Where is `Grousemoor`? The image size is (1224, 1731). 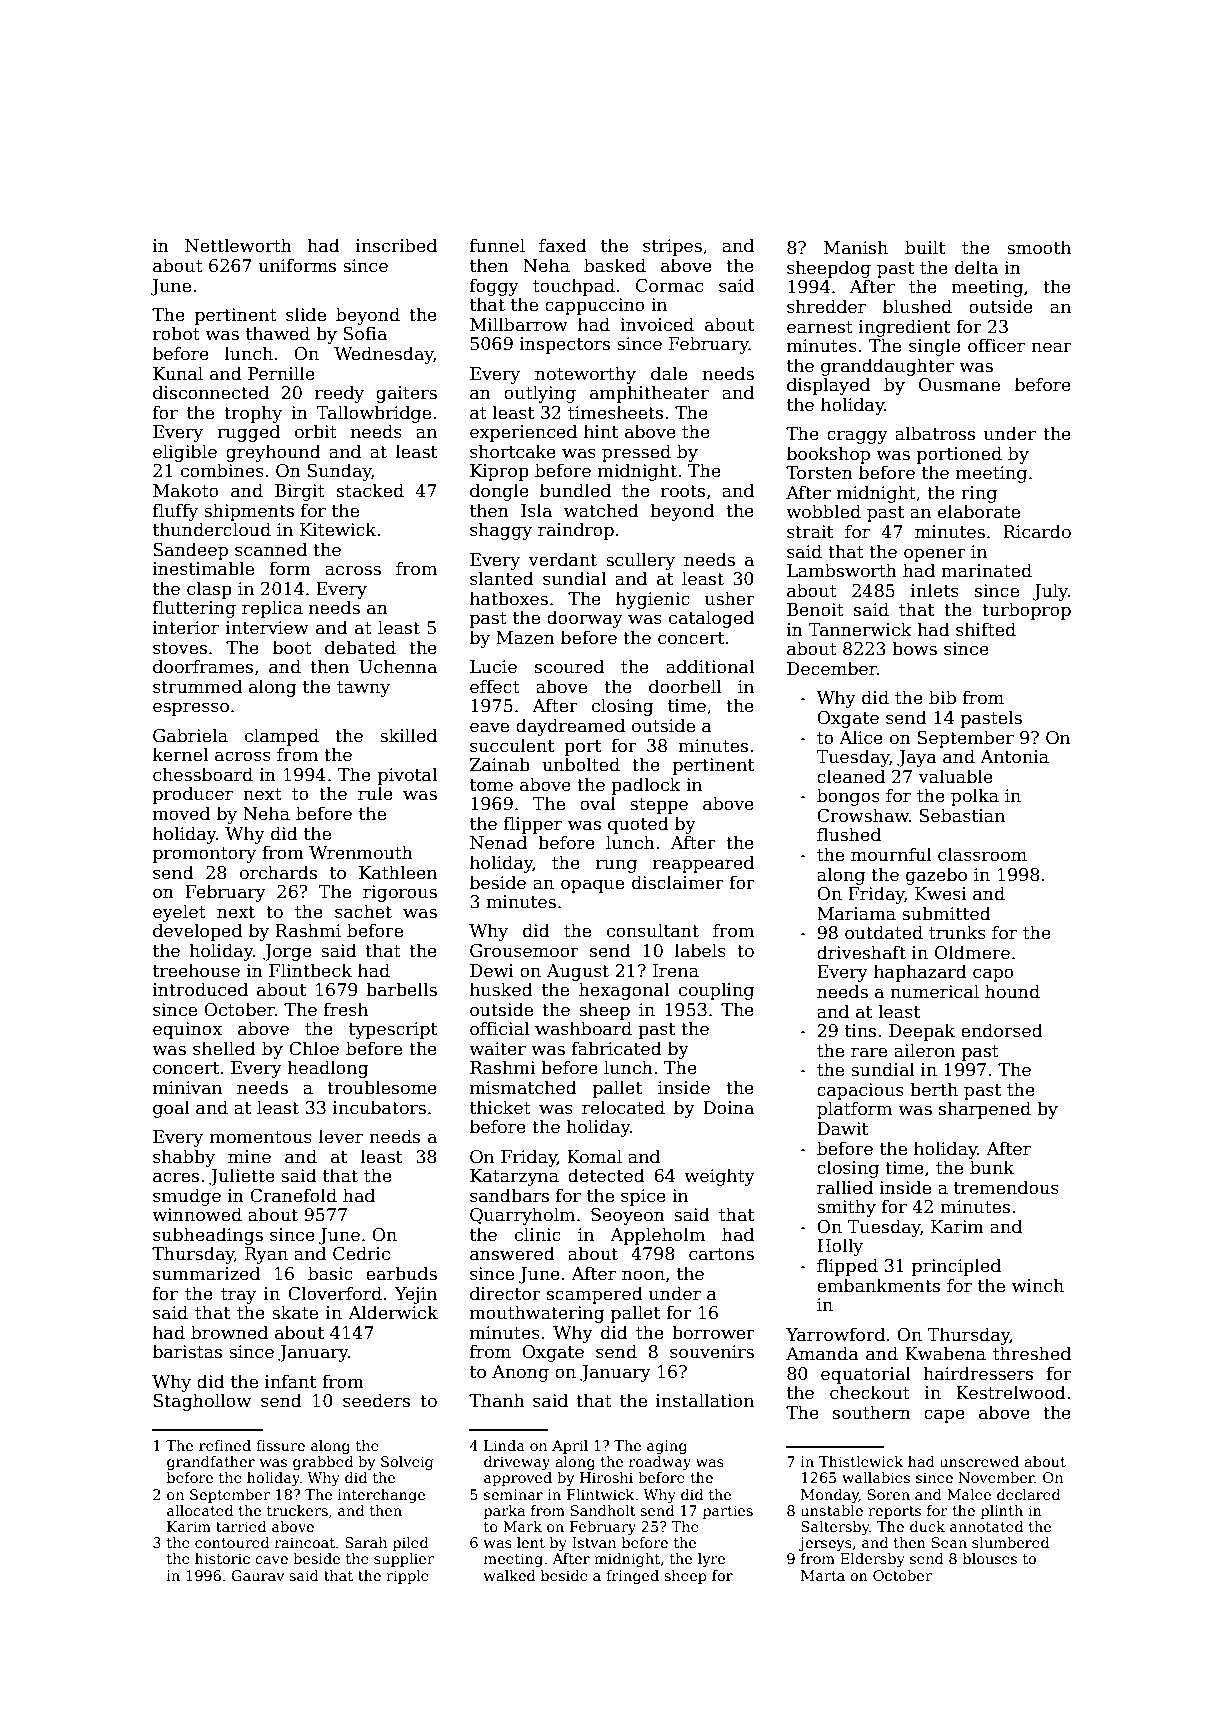 Grousemoor is located at coordinates (524, 951).
